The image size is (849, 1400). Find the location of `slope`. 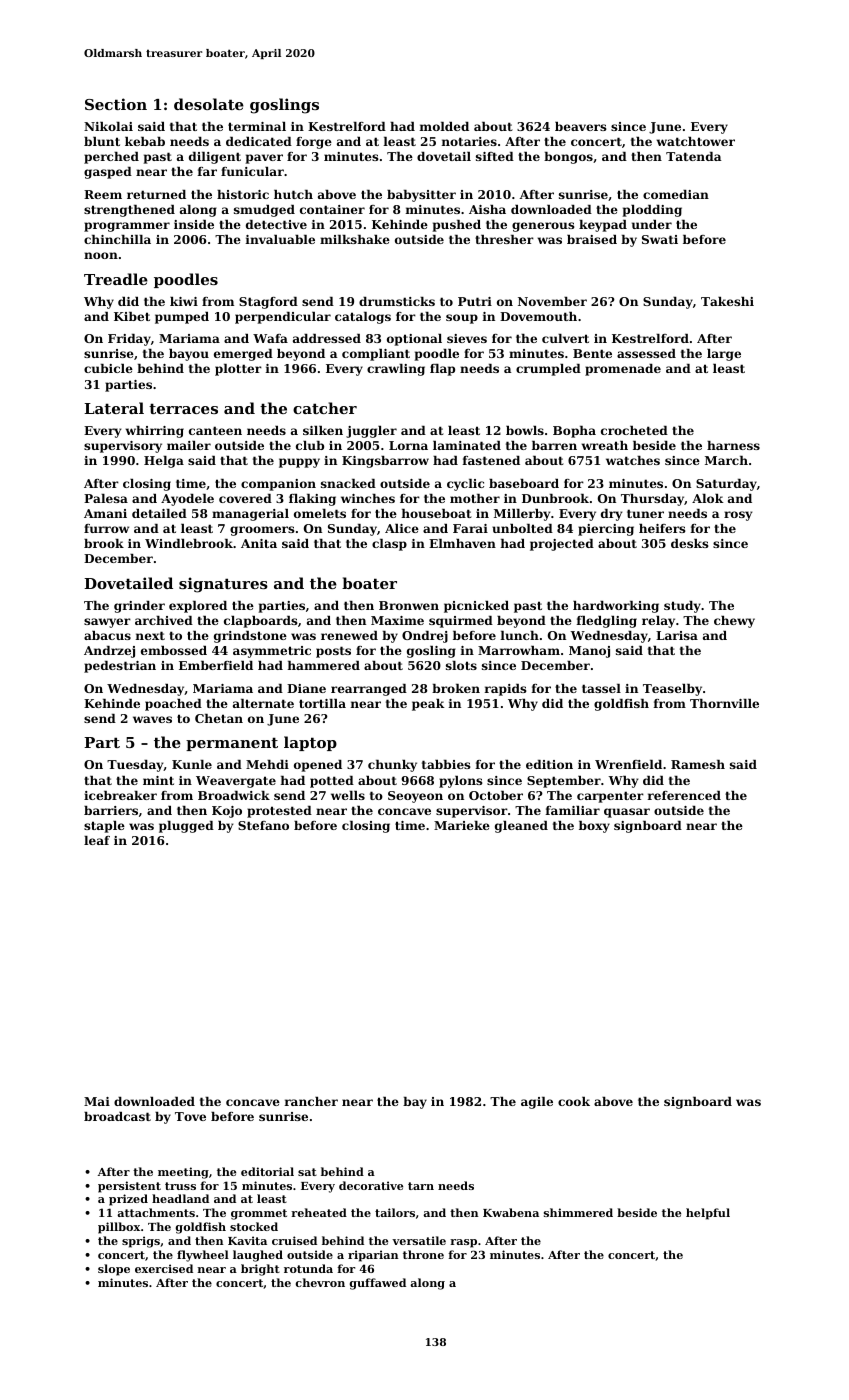

slope is located at coordinates (114, 1270).
